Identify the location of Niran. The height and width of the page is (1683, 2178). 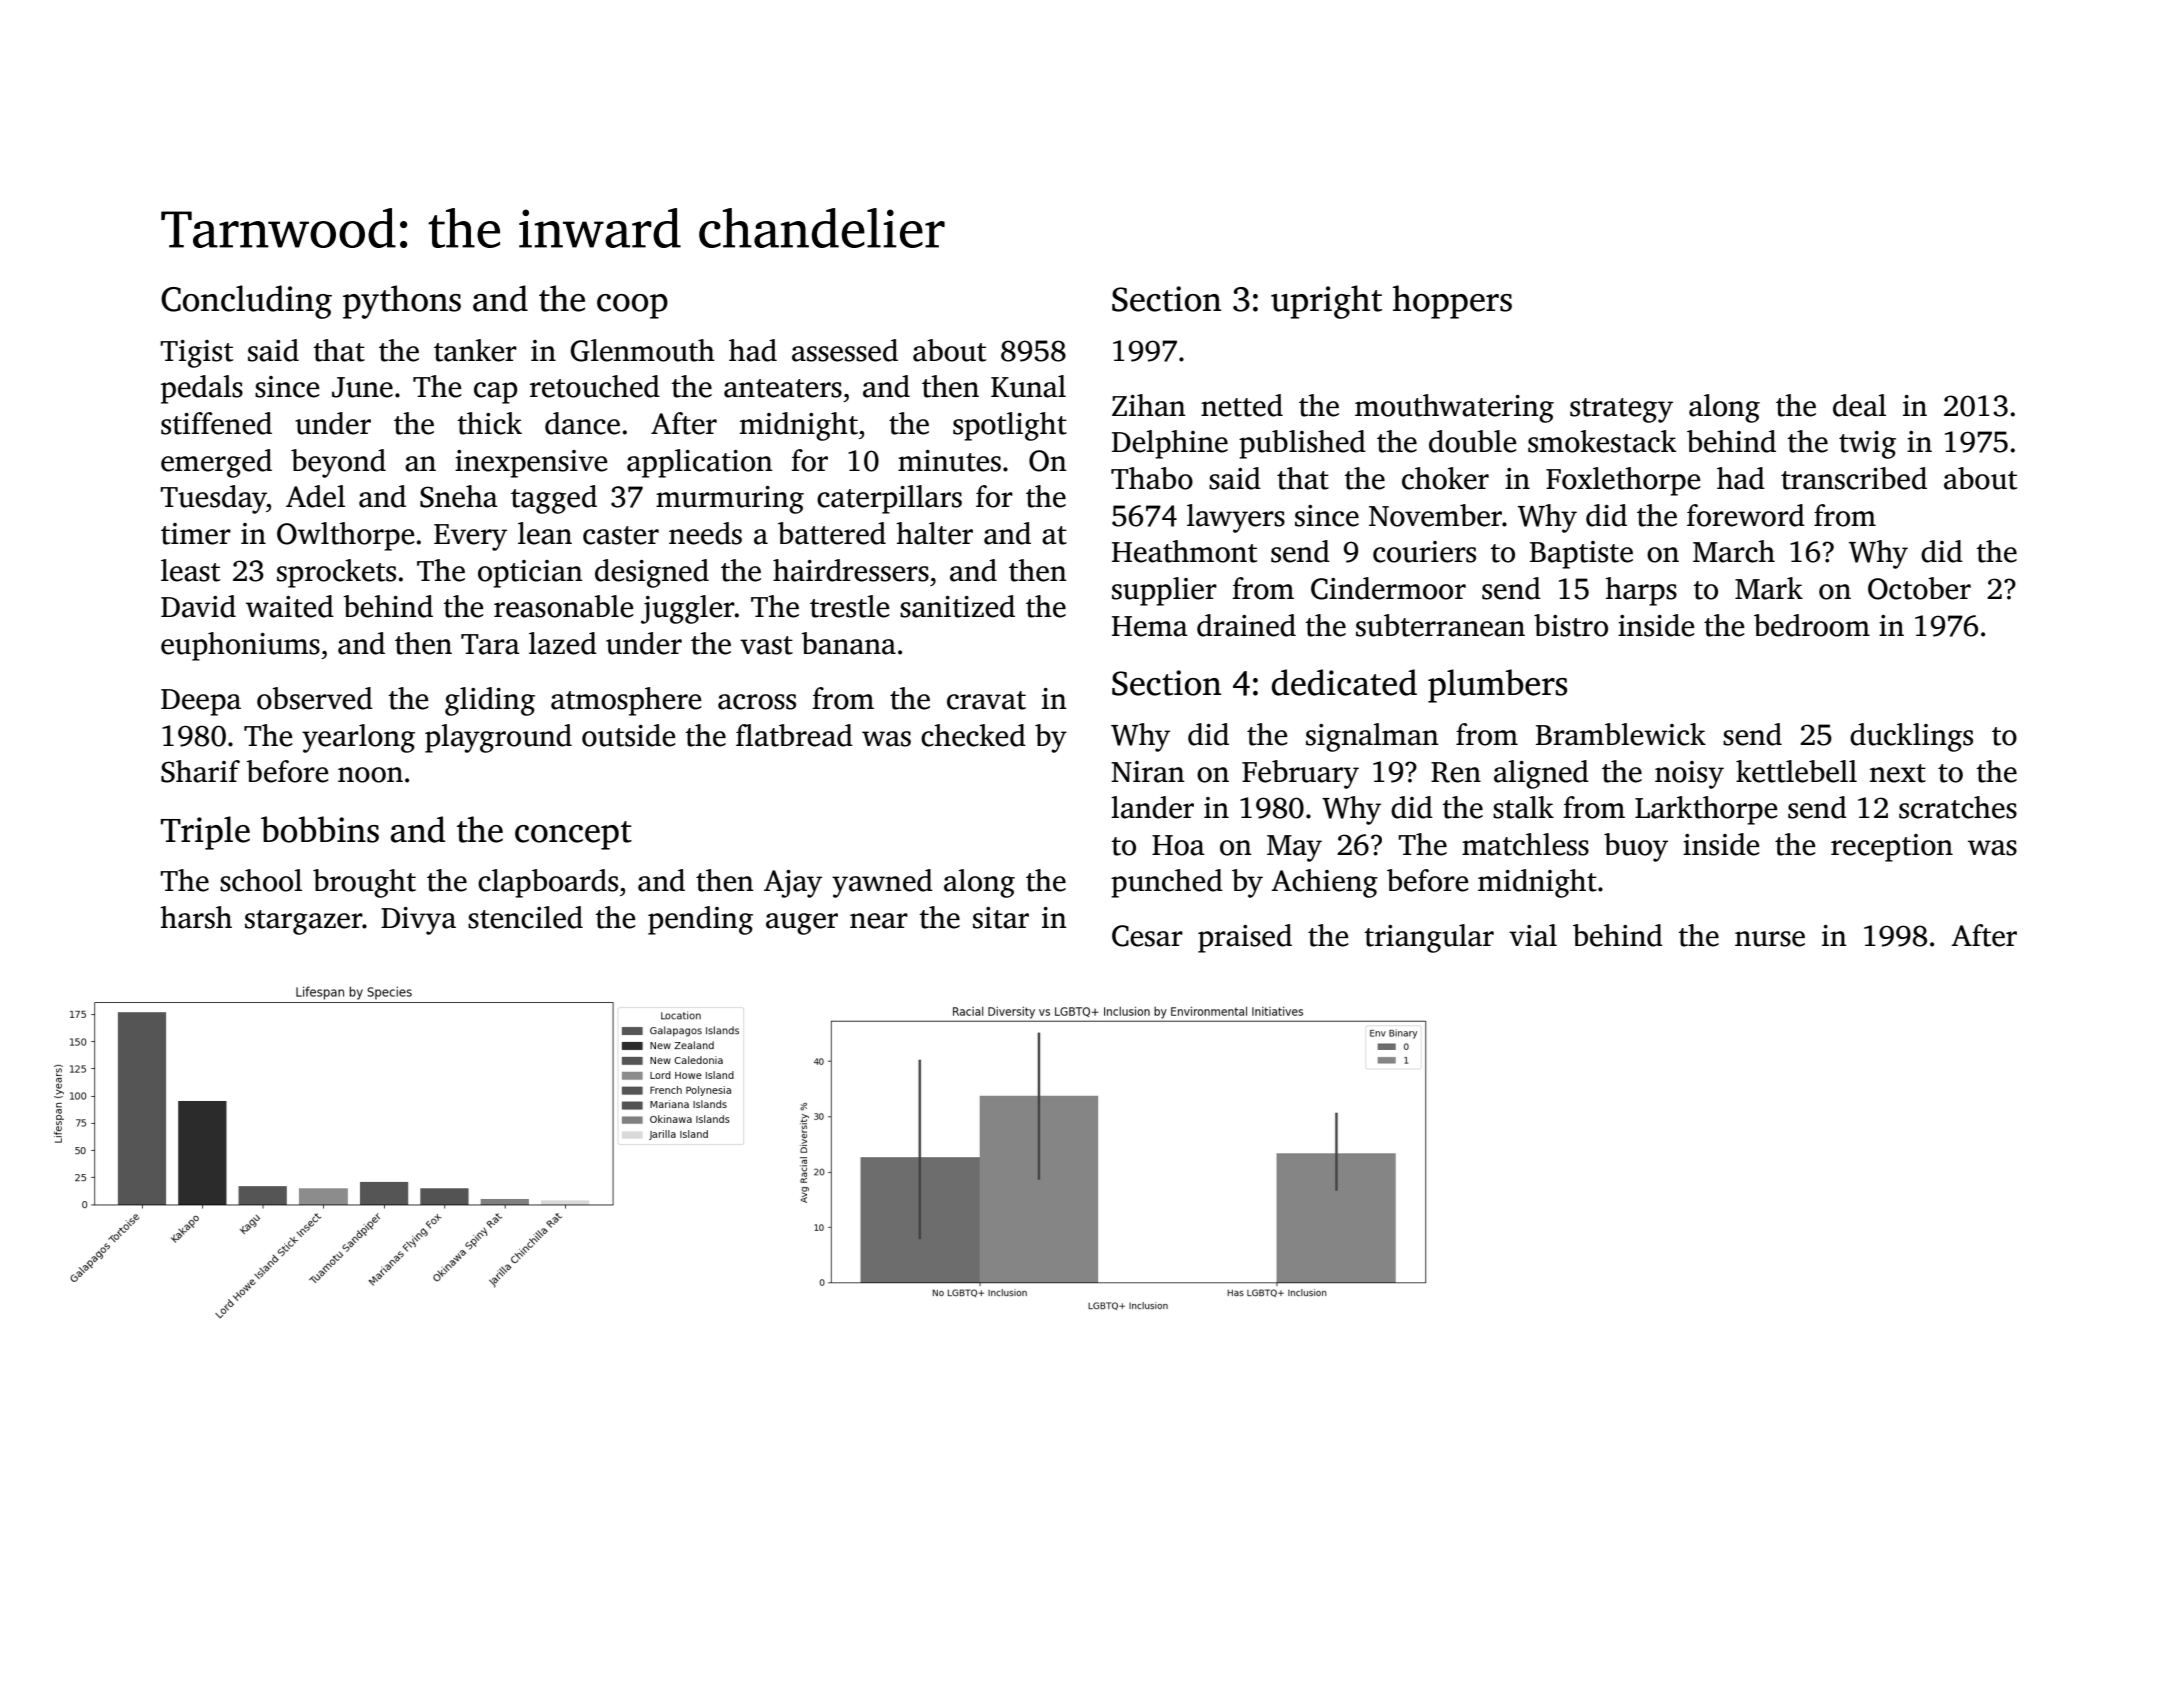
(1148, 772).
